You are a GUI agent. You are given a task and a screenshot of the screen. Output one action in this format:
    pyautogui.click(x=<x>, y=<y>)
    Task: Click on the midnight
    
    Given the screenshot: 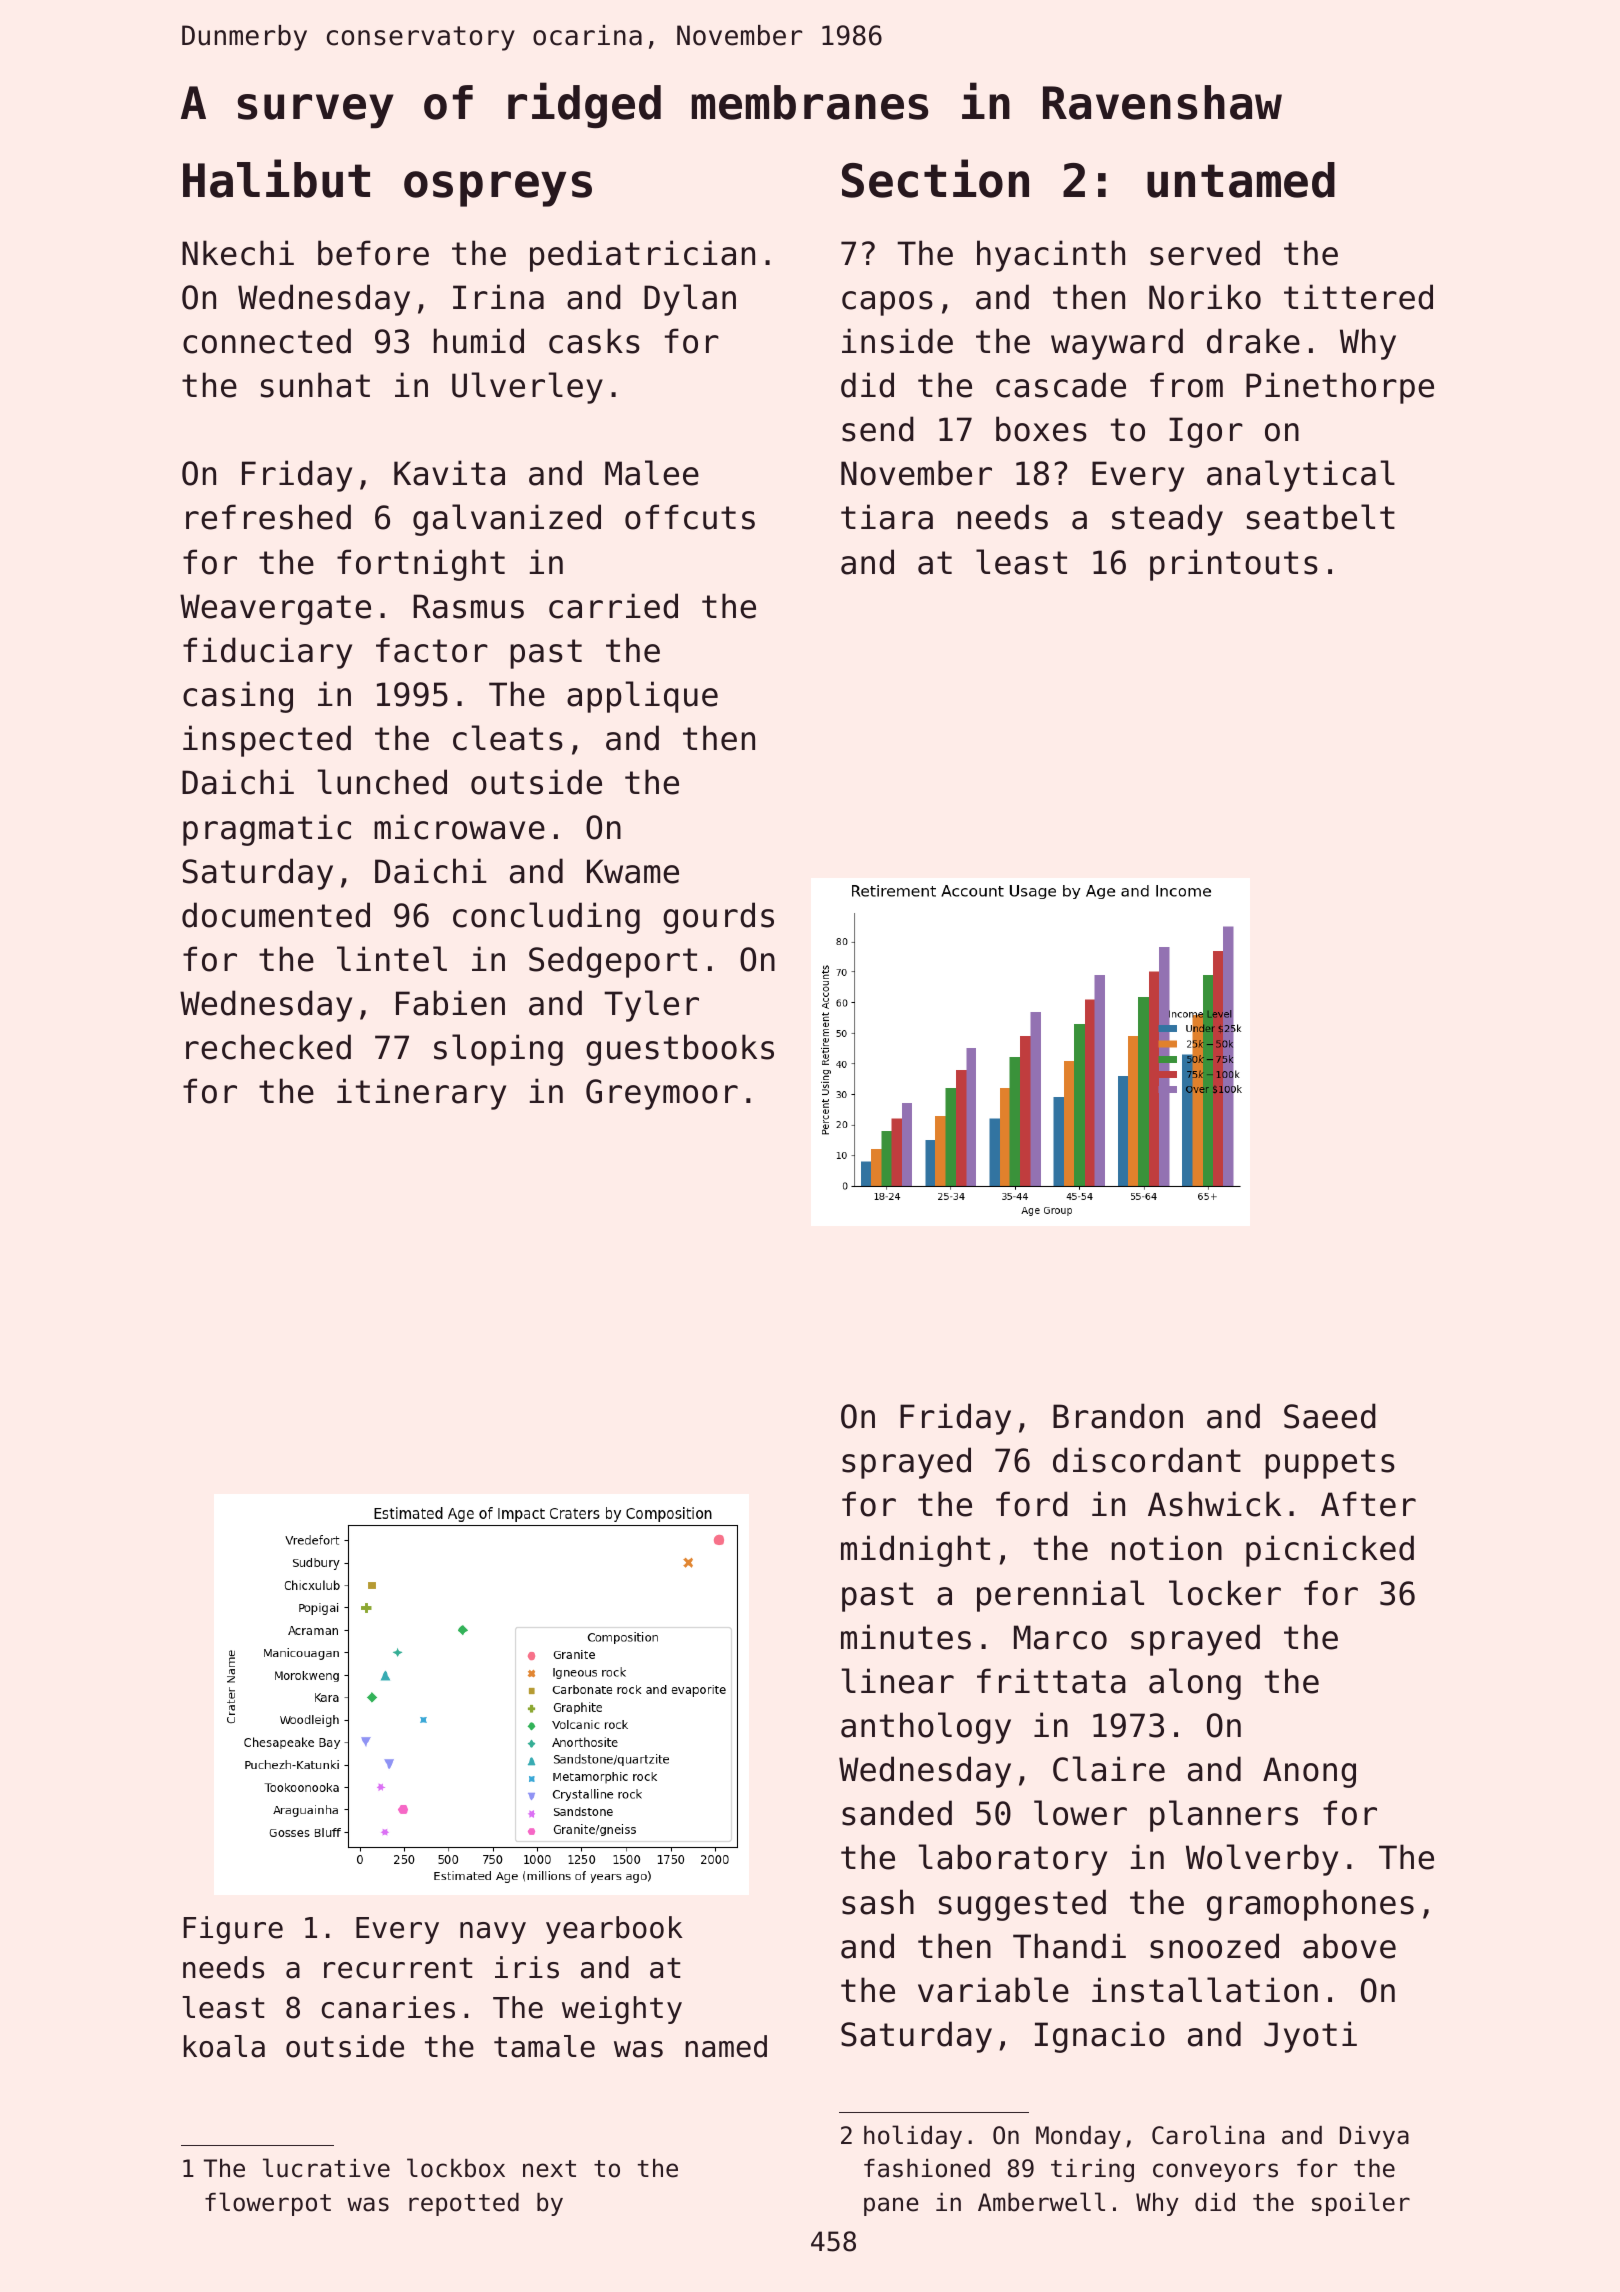 What is the action you would take?
    pyautogui.click(x=915, y=1551)
